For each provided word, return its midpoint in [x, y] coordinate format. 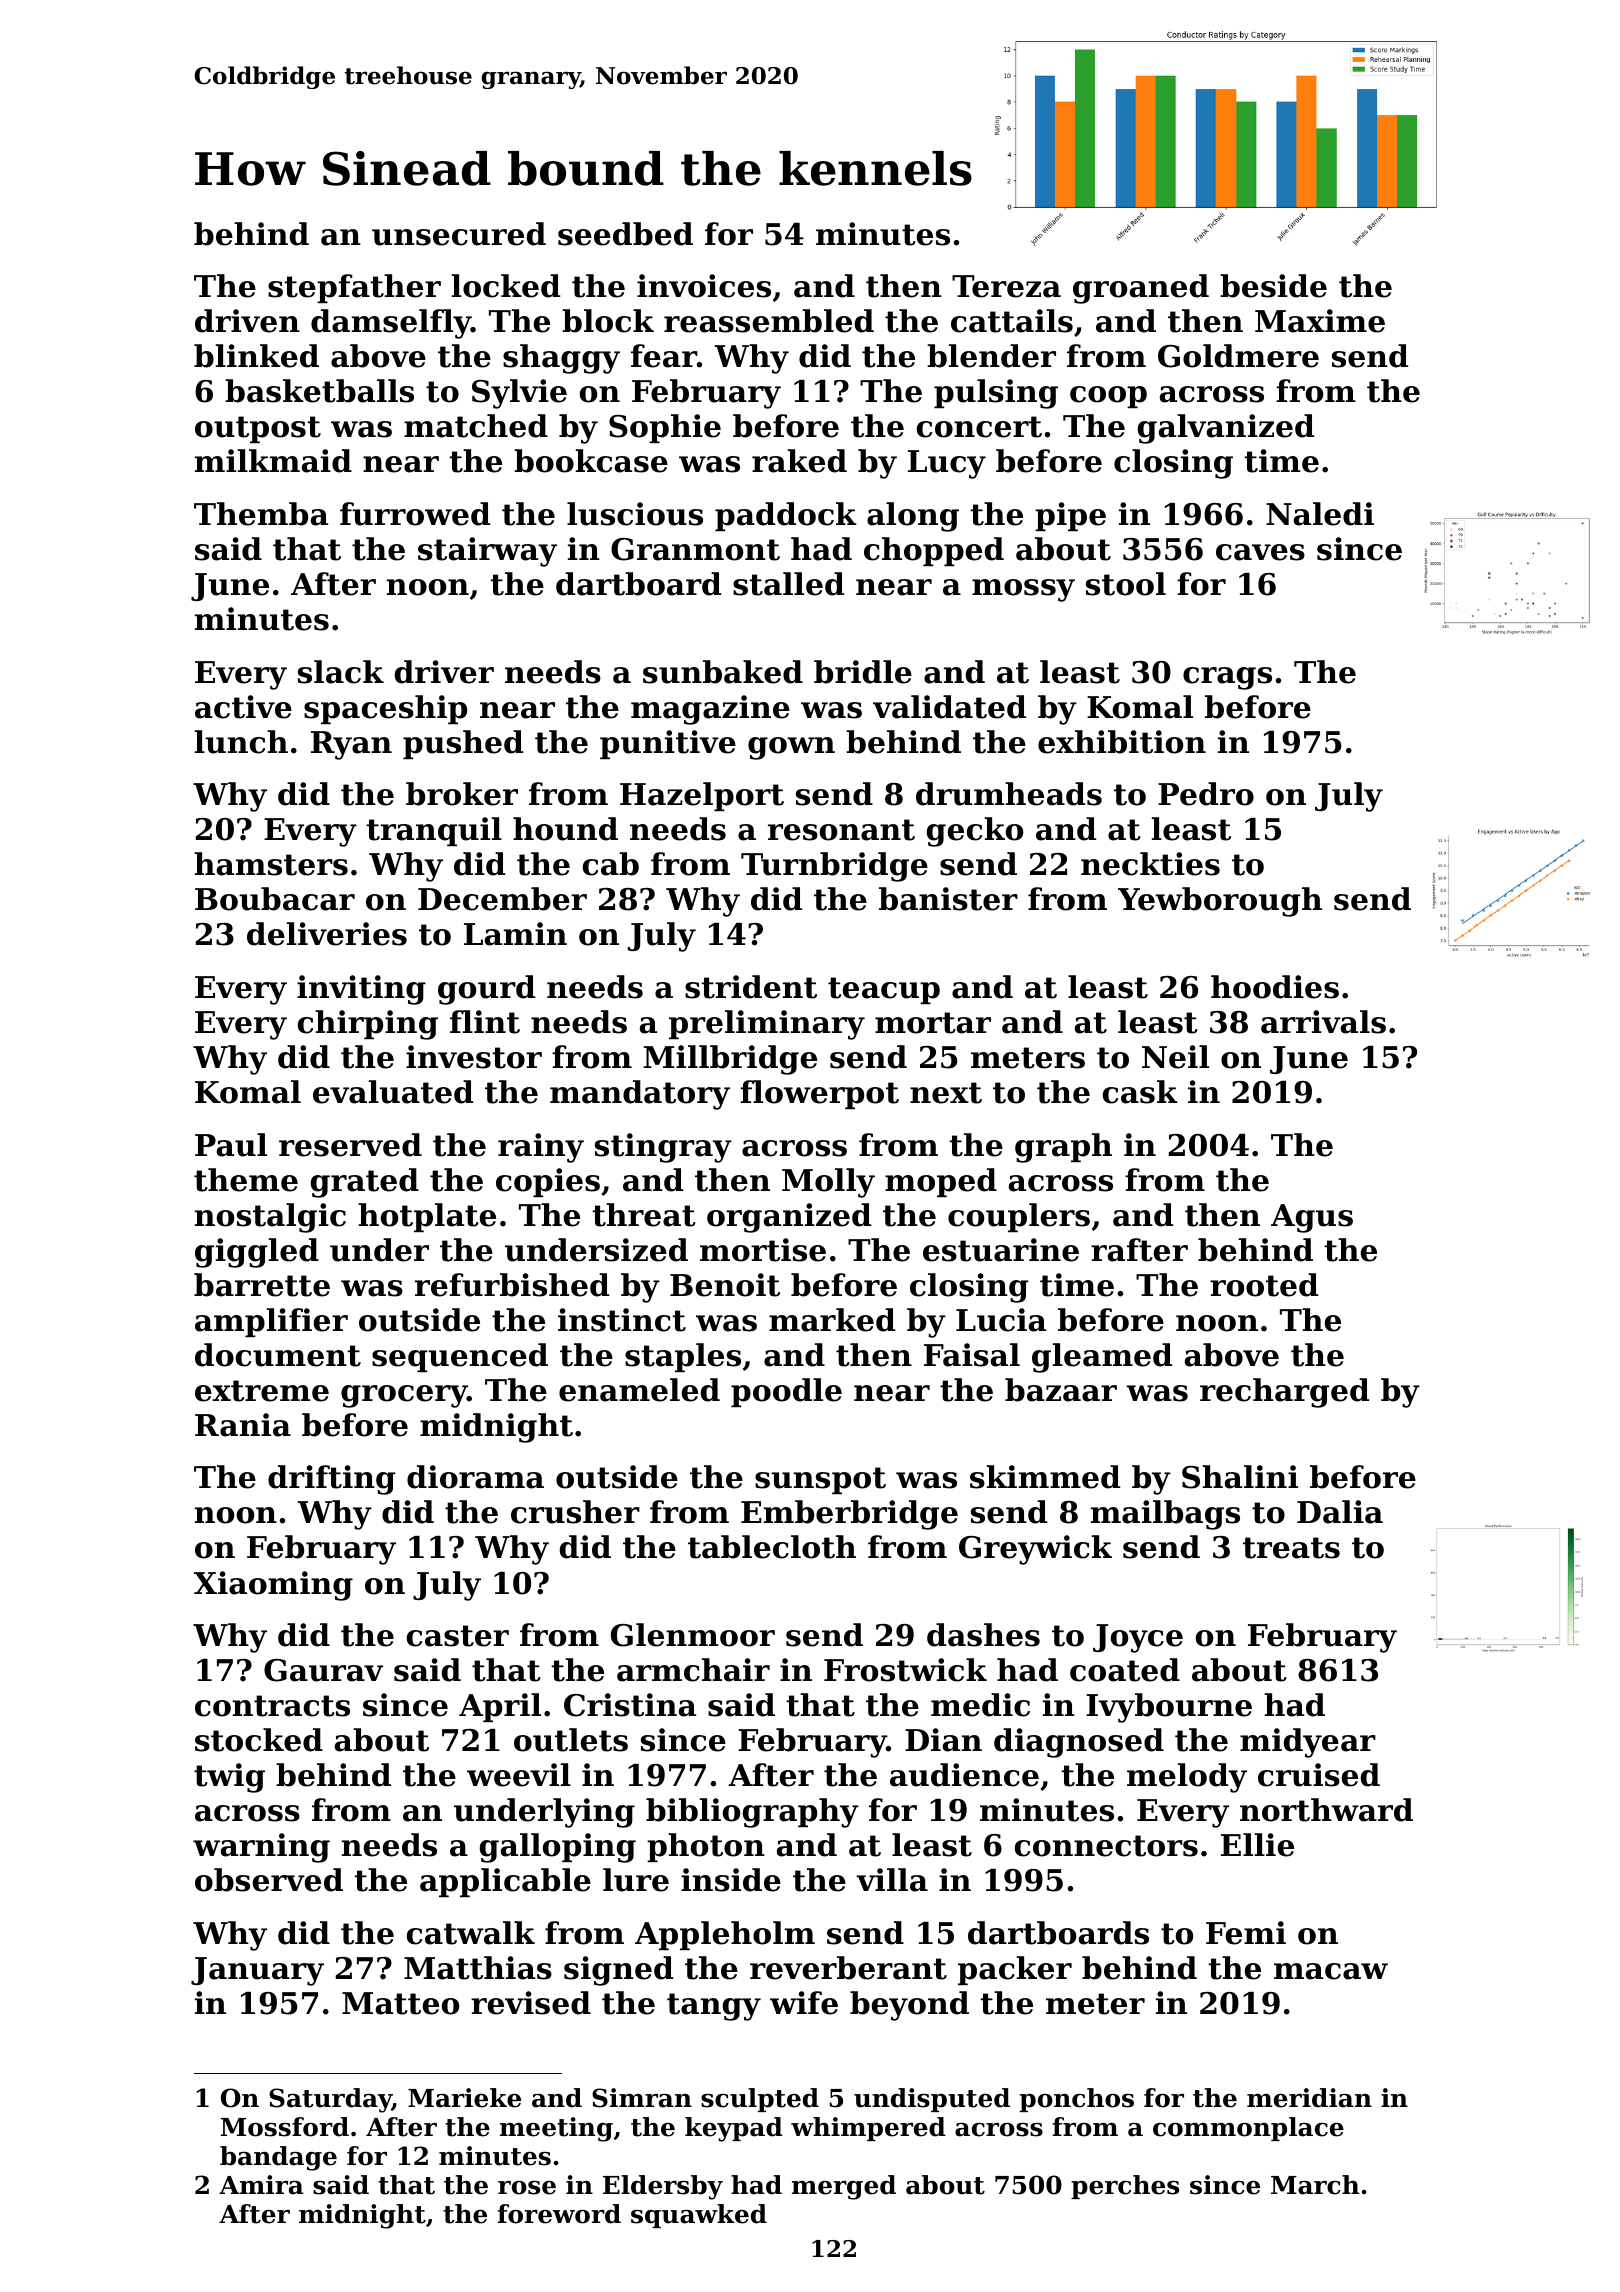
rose [527, 2188]
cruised [1319, 1775]
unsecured [459, 234]
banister [948, 899]
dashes [983, 1635]
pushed [463, 744]
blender [991, 356]
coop [1108, 397]
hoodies [1275, 987]
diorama [475, 1477]
